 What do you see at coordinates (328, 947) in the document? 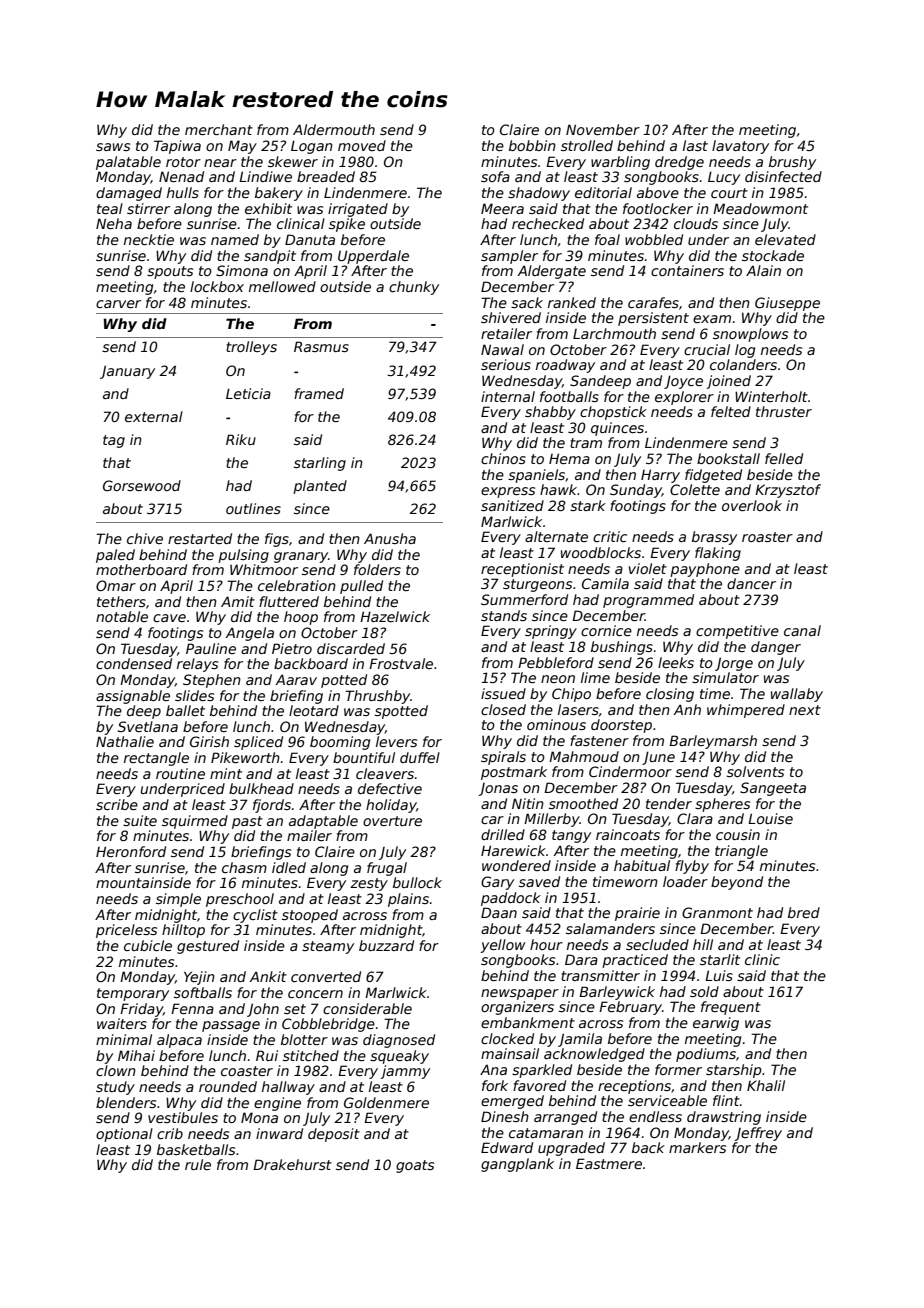
I see `steamy` at bounding box center [328, 947].
